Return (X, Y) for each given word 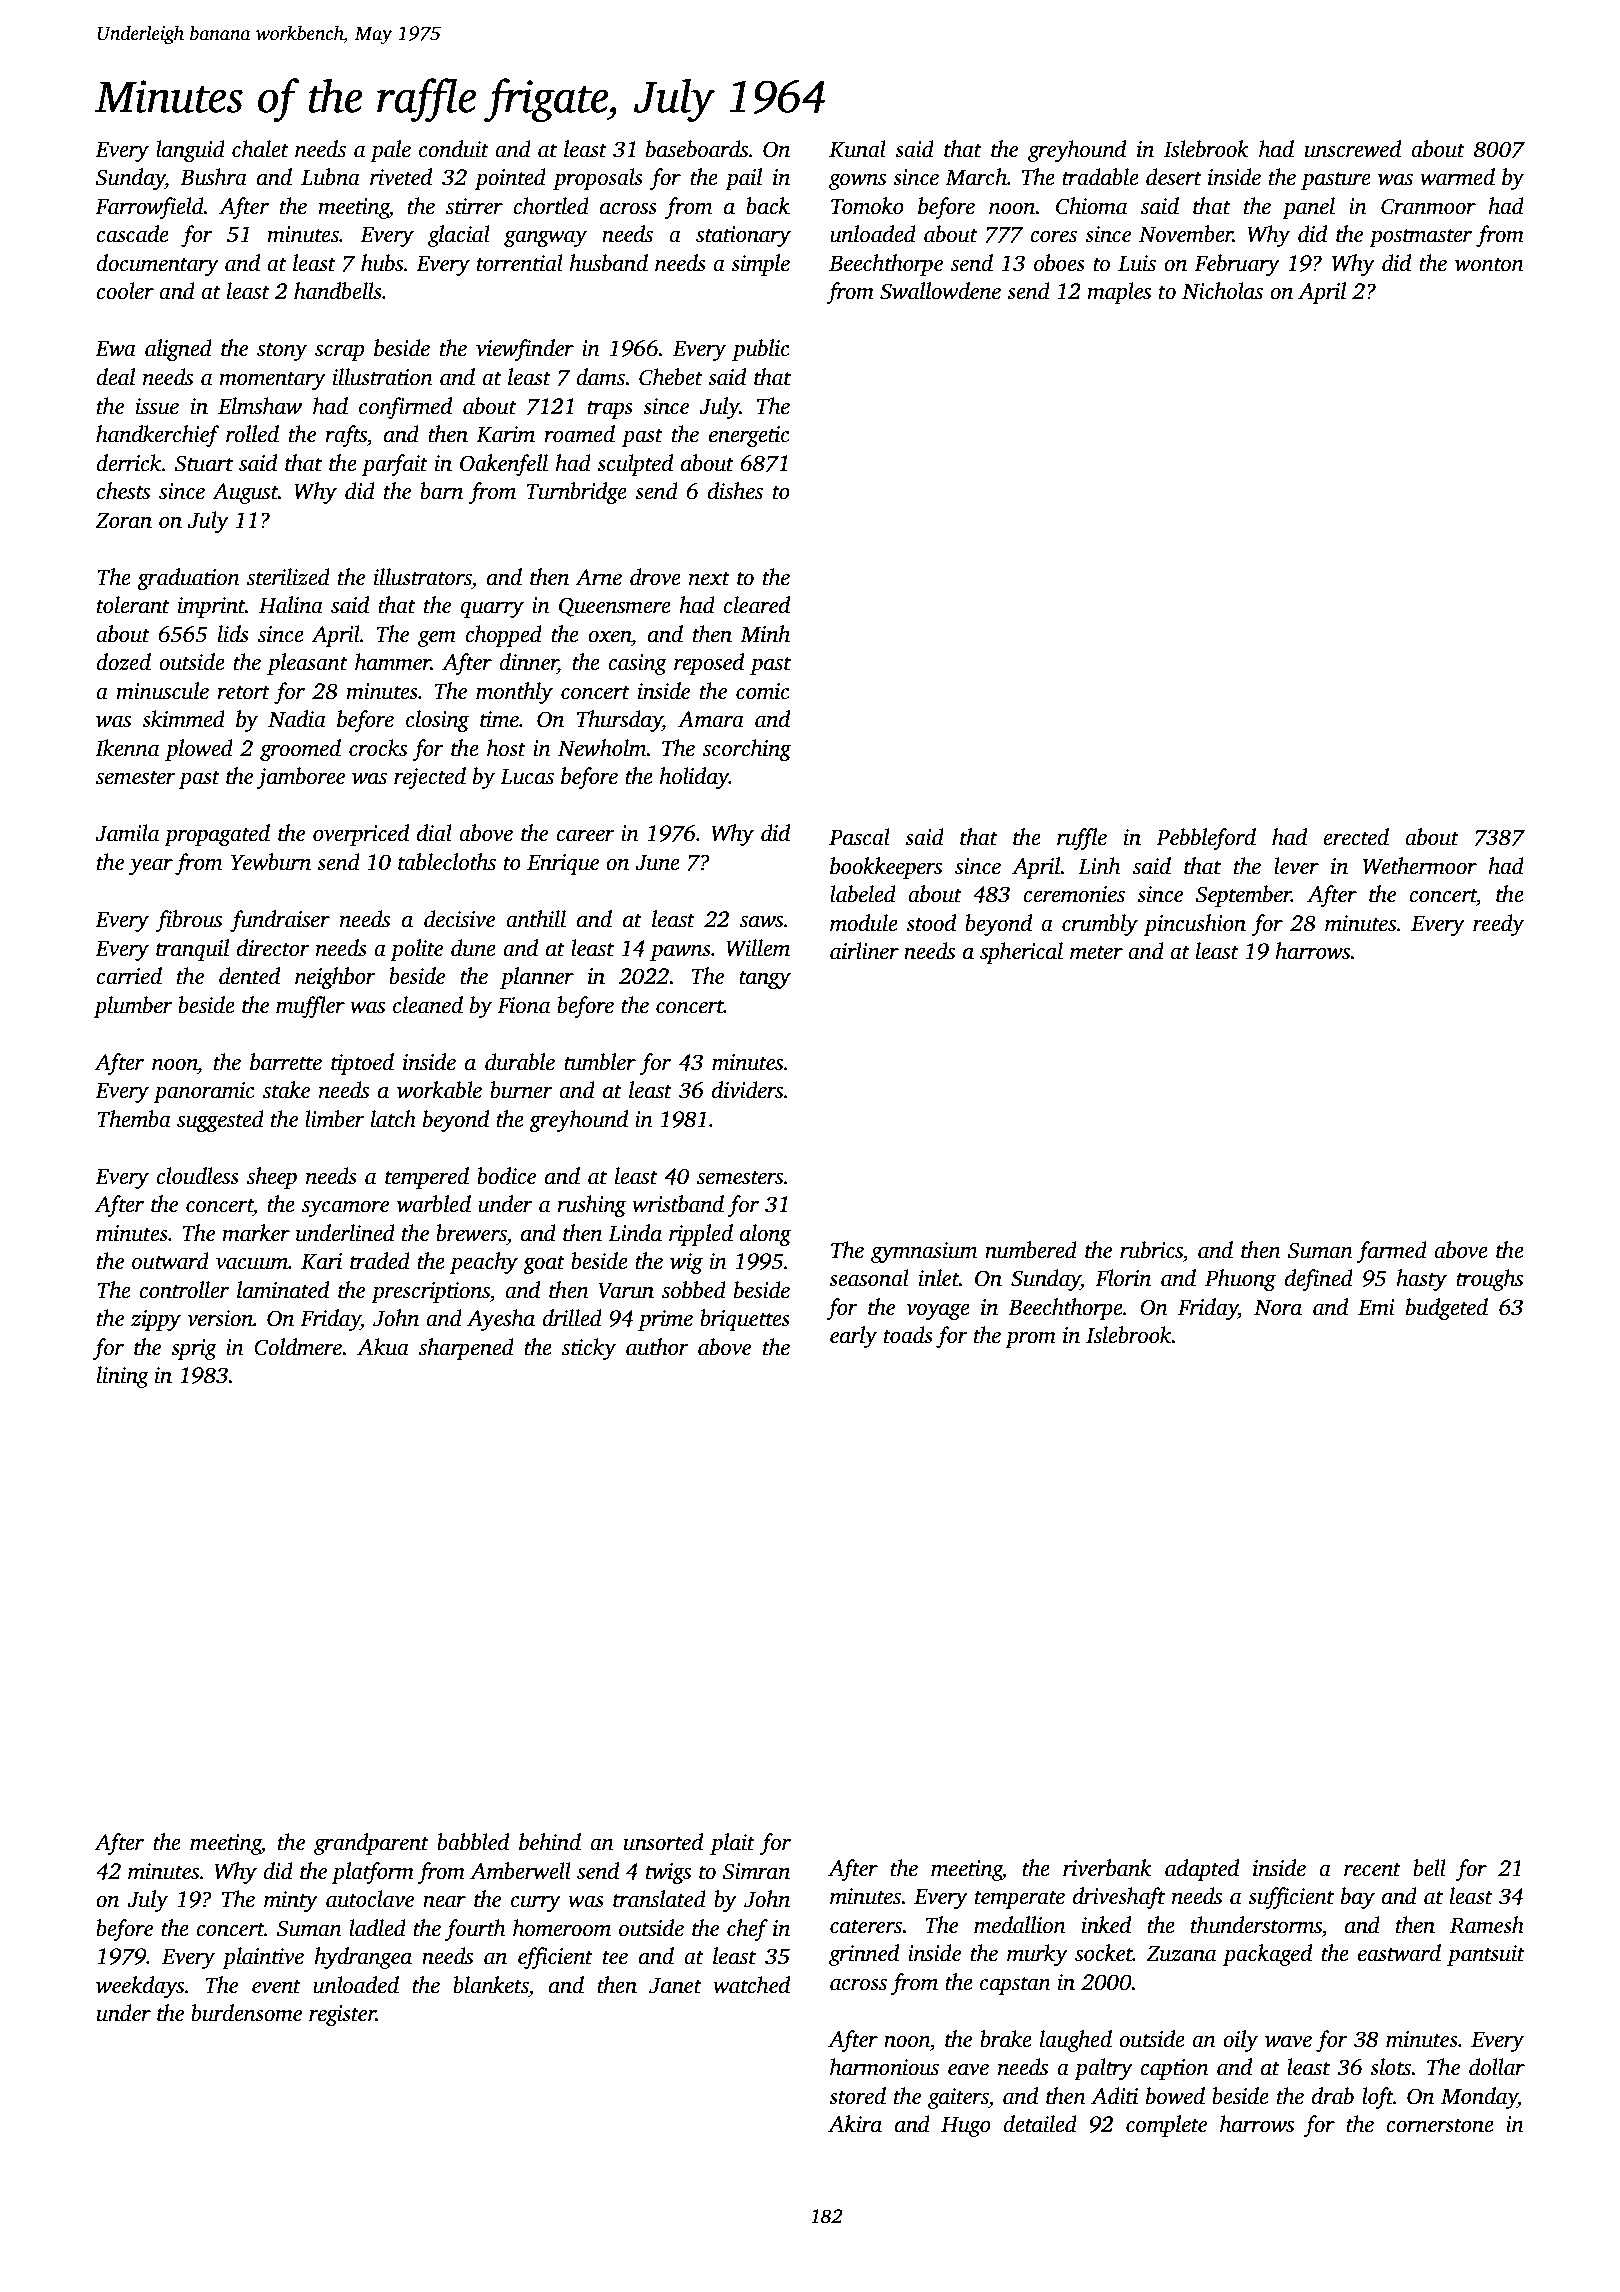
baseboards (697, 149)
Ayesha (501, 1320)
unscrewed (1353, 149)
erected (1356, 837)
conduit (454, 149)
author (657, 1347)
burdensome (246, 2013)
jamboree (301, 778)
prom (1030, 1340)
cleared (756, 605)
